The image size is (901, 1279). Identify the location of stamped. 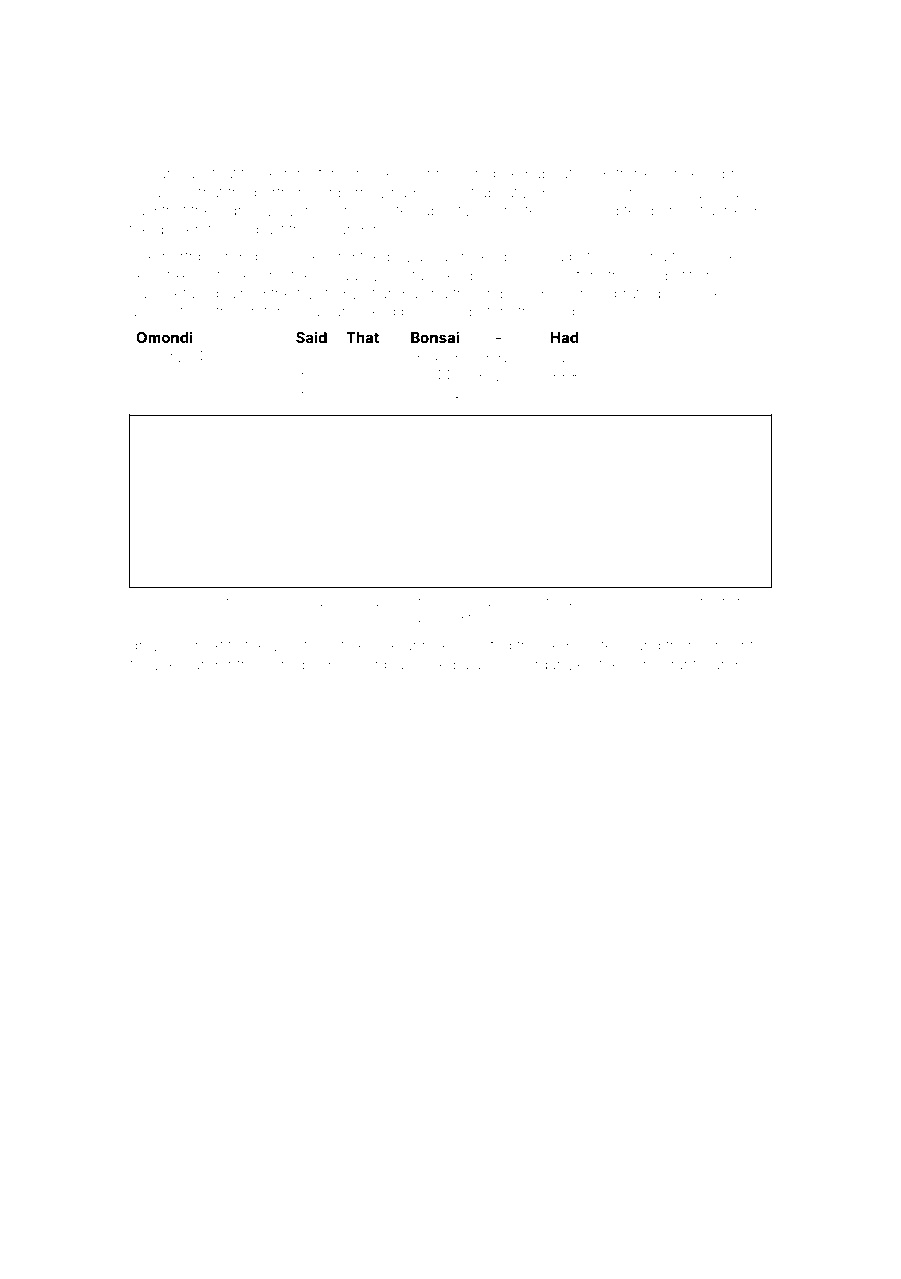
(435, 277).
